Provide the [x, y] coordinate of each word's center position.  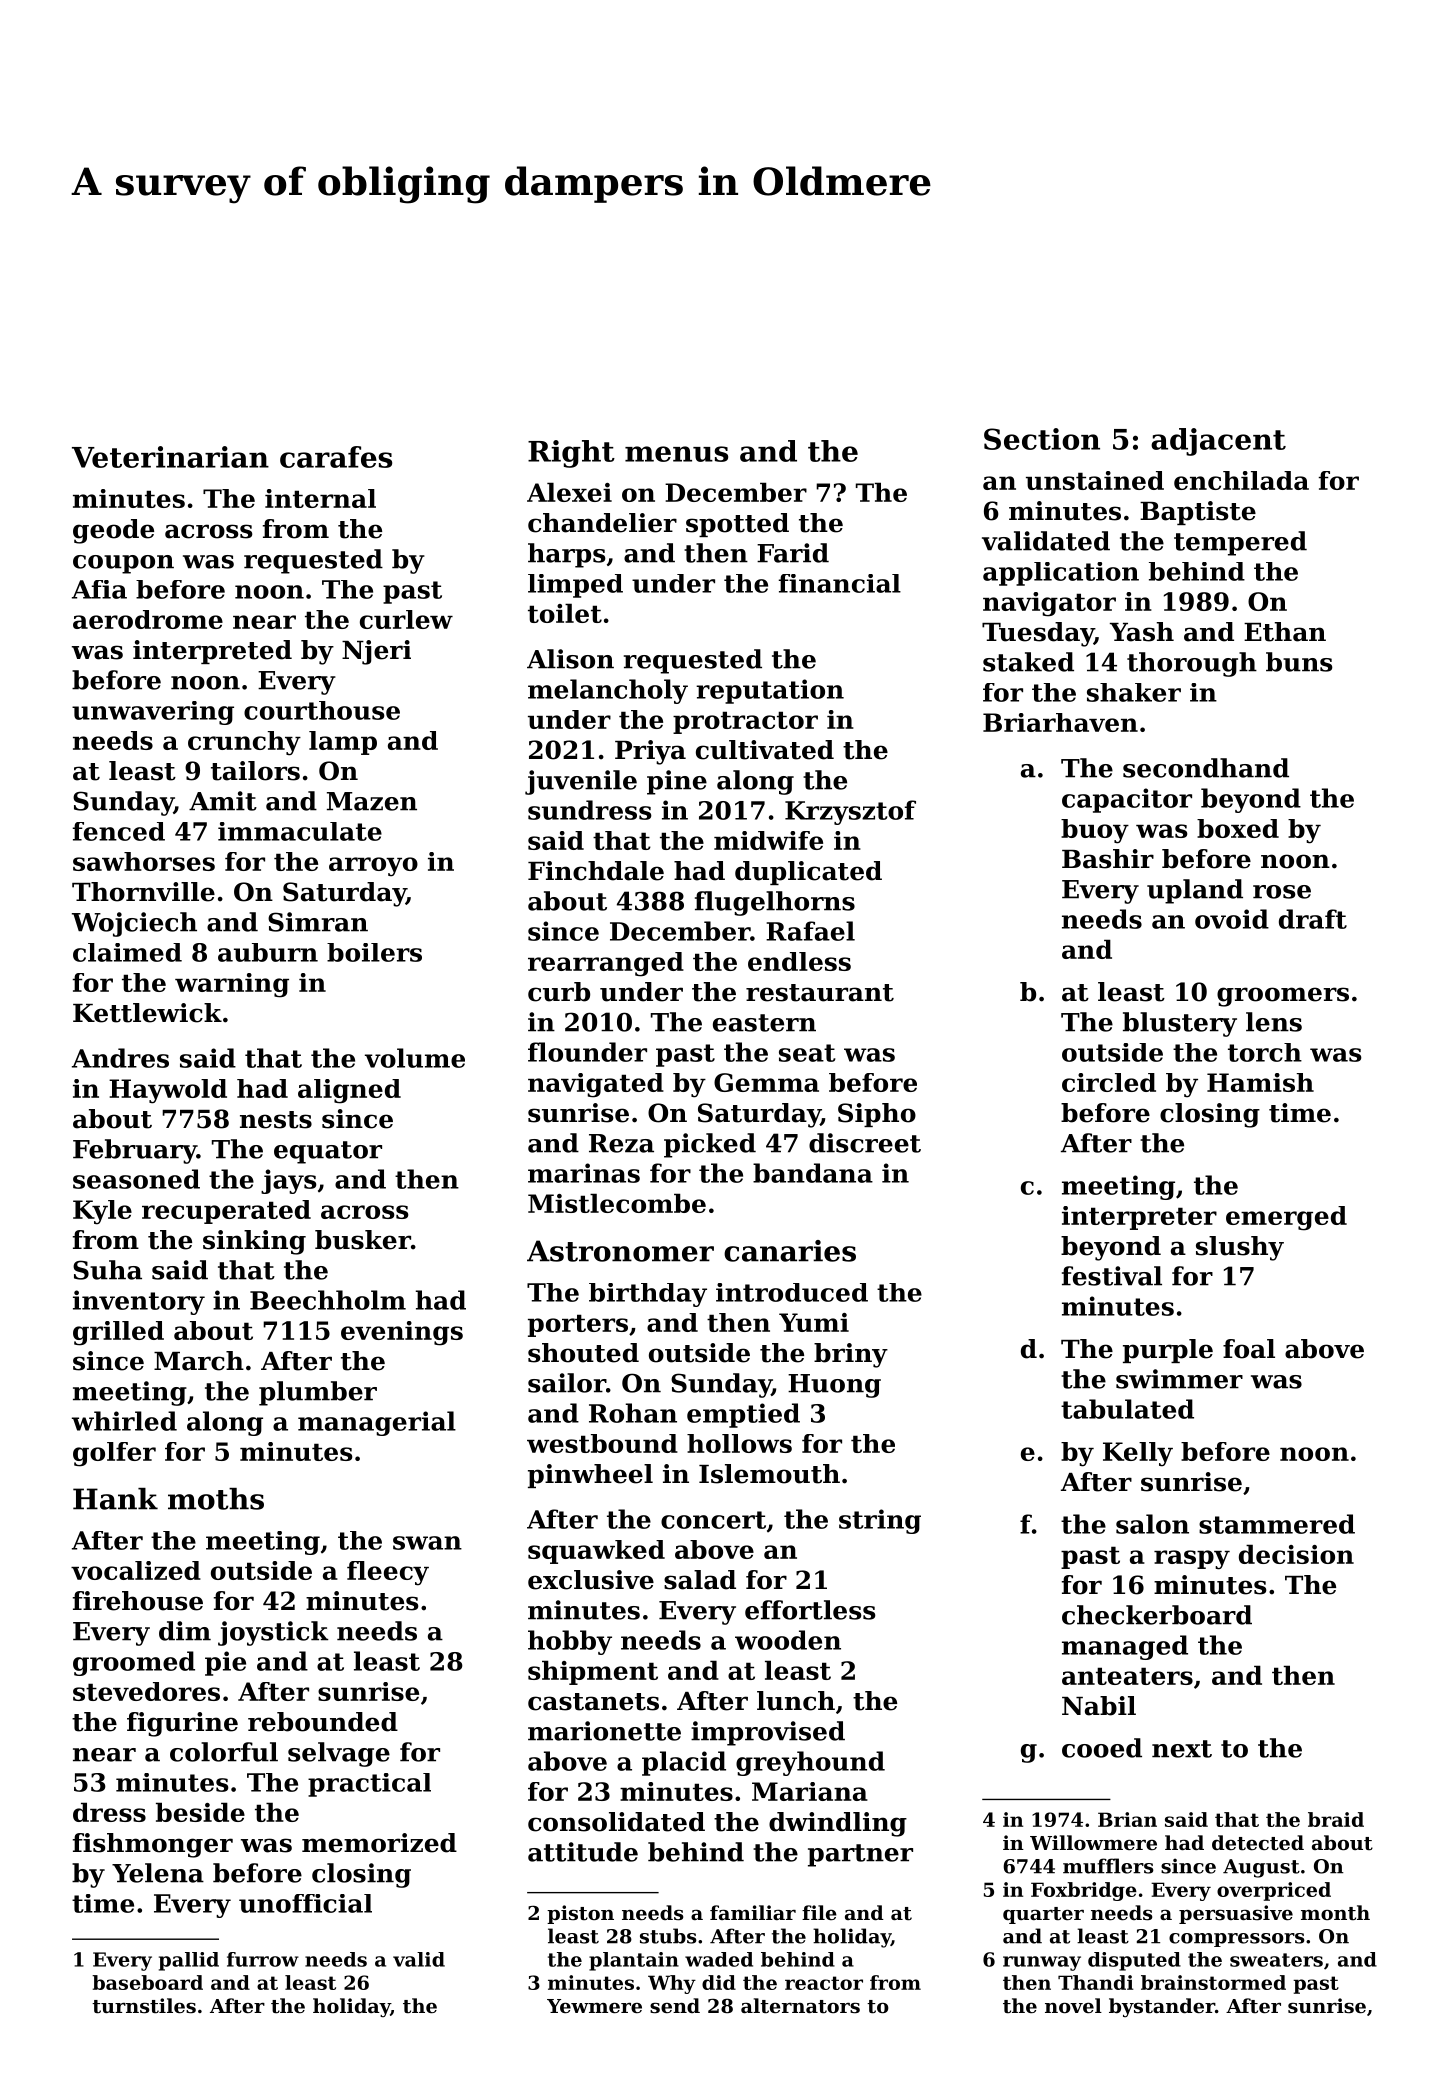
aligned [349, 1091]
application [1061, 574]
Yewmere [594, 2006]
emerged [1286, 1218]
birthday [648, 1295]
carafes [336, 457]
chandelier [602, 523]
